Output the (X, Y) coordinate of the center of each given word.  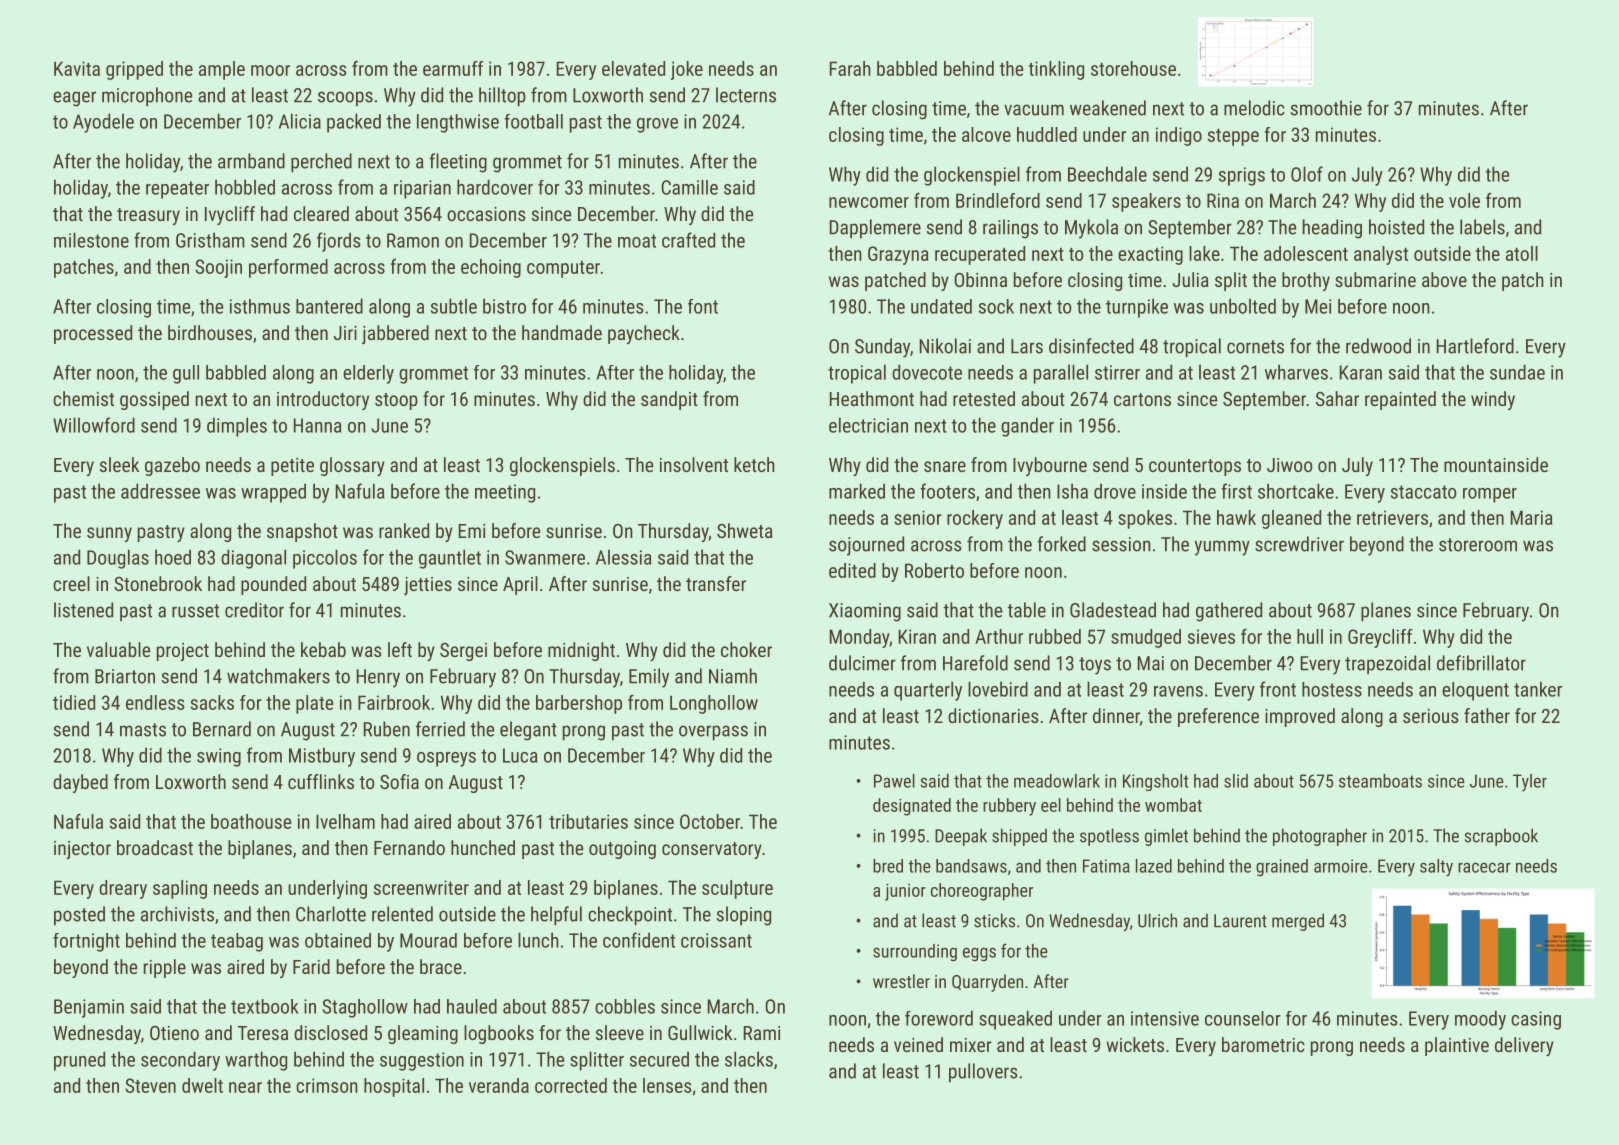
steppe (1233, 137)
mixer (971, 1045)
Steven (150, 1085)
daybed (80, 783)
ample (222, 70)
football (533, 121)
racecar (1484, 867)
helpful (556, 916)
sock (996, 306)
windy (1493, 400)
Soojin (218, 268)
